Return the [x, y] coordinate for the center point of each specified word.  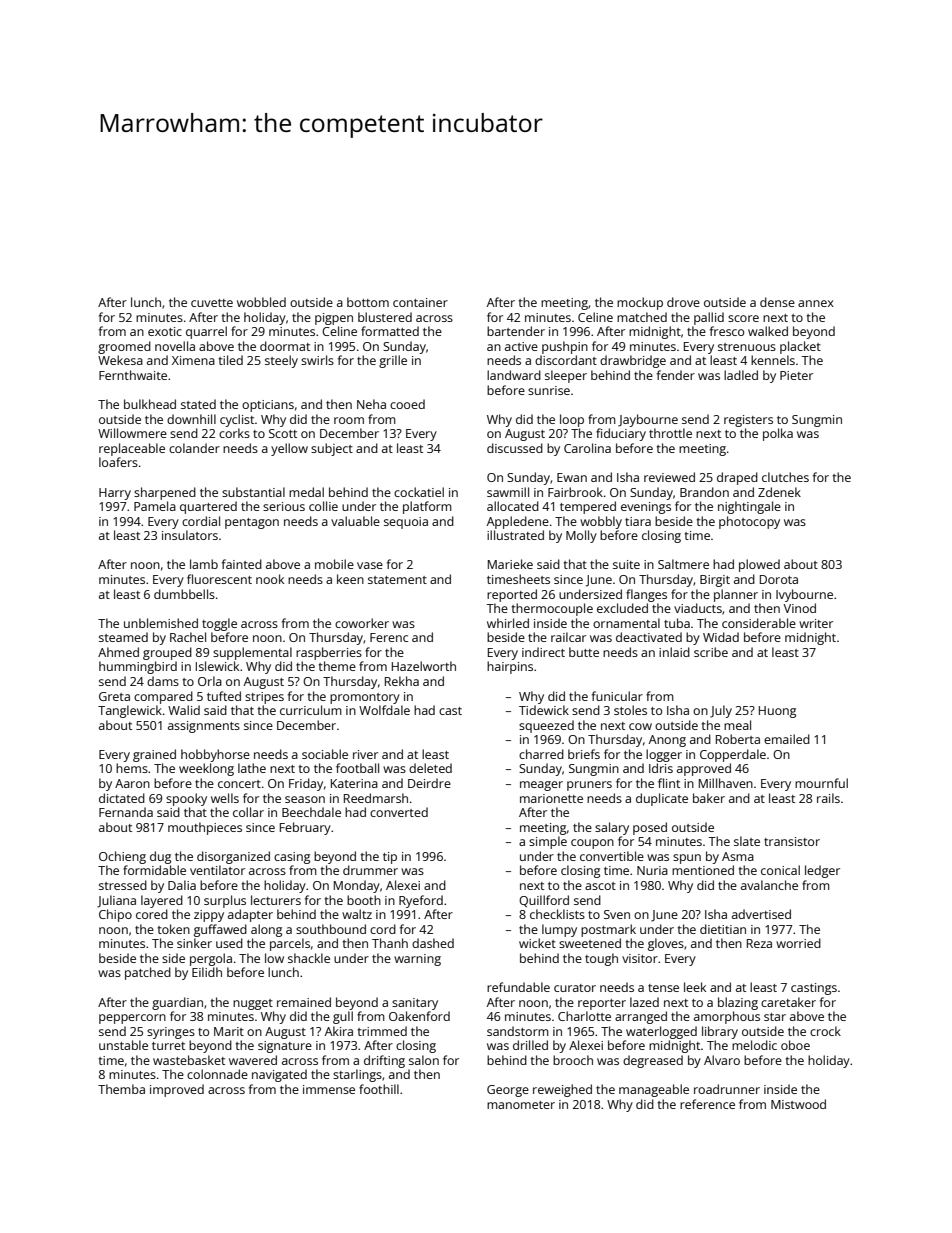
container [420, 302]
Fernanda [126, 812]
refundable [518, 987]
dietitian [723, 929]
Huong [777, 712]
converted [399, 812]
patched [148, 973]
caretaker [788, 1002]
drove [683, 302]
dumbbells [184, 594]
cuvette [212, 303]
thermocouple [552, 609]
